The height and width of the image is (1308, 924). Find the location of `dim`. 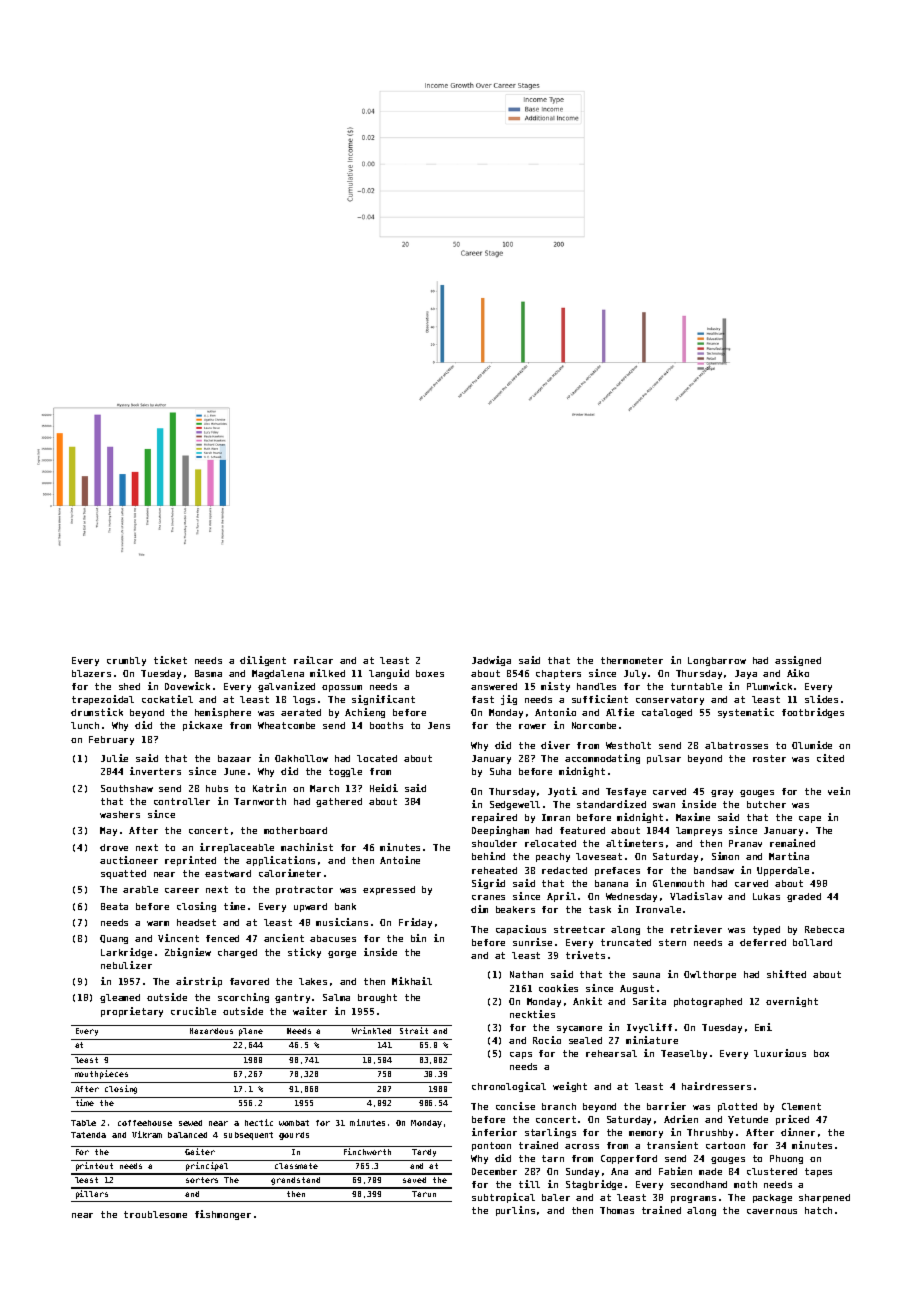

dim is located at coordinates (479, 909).
